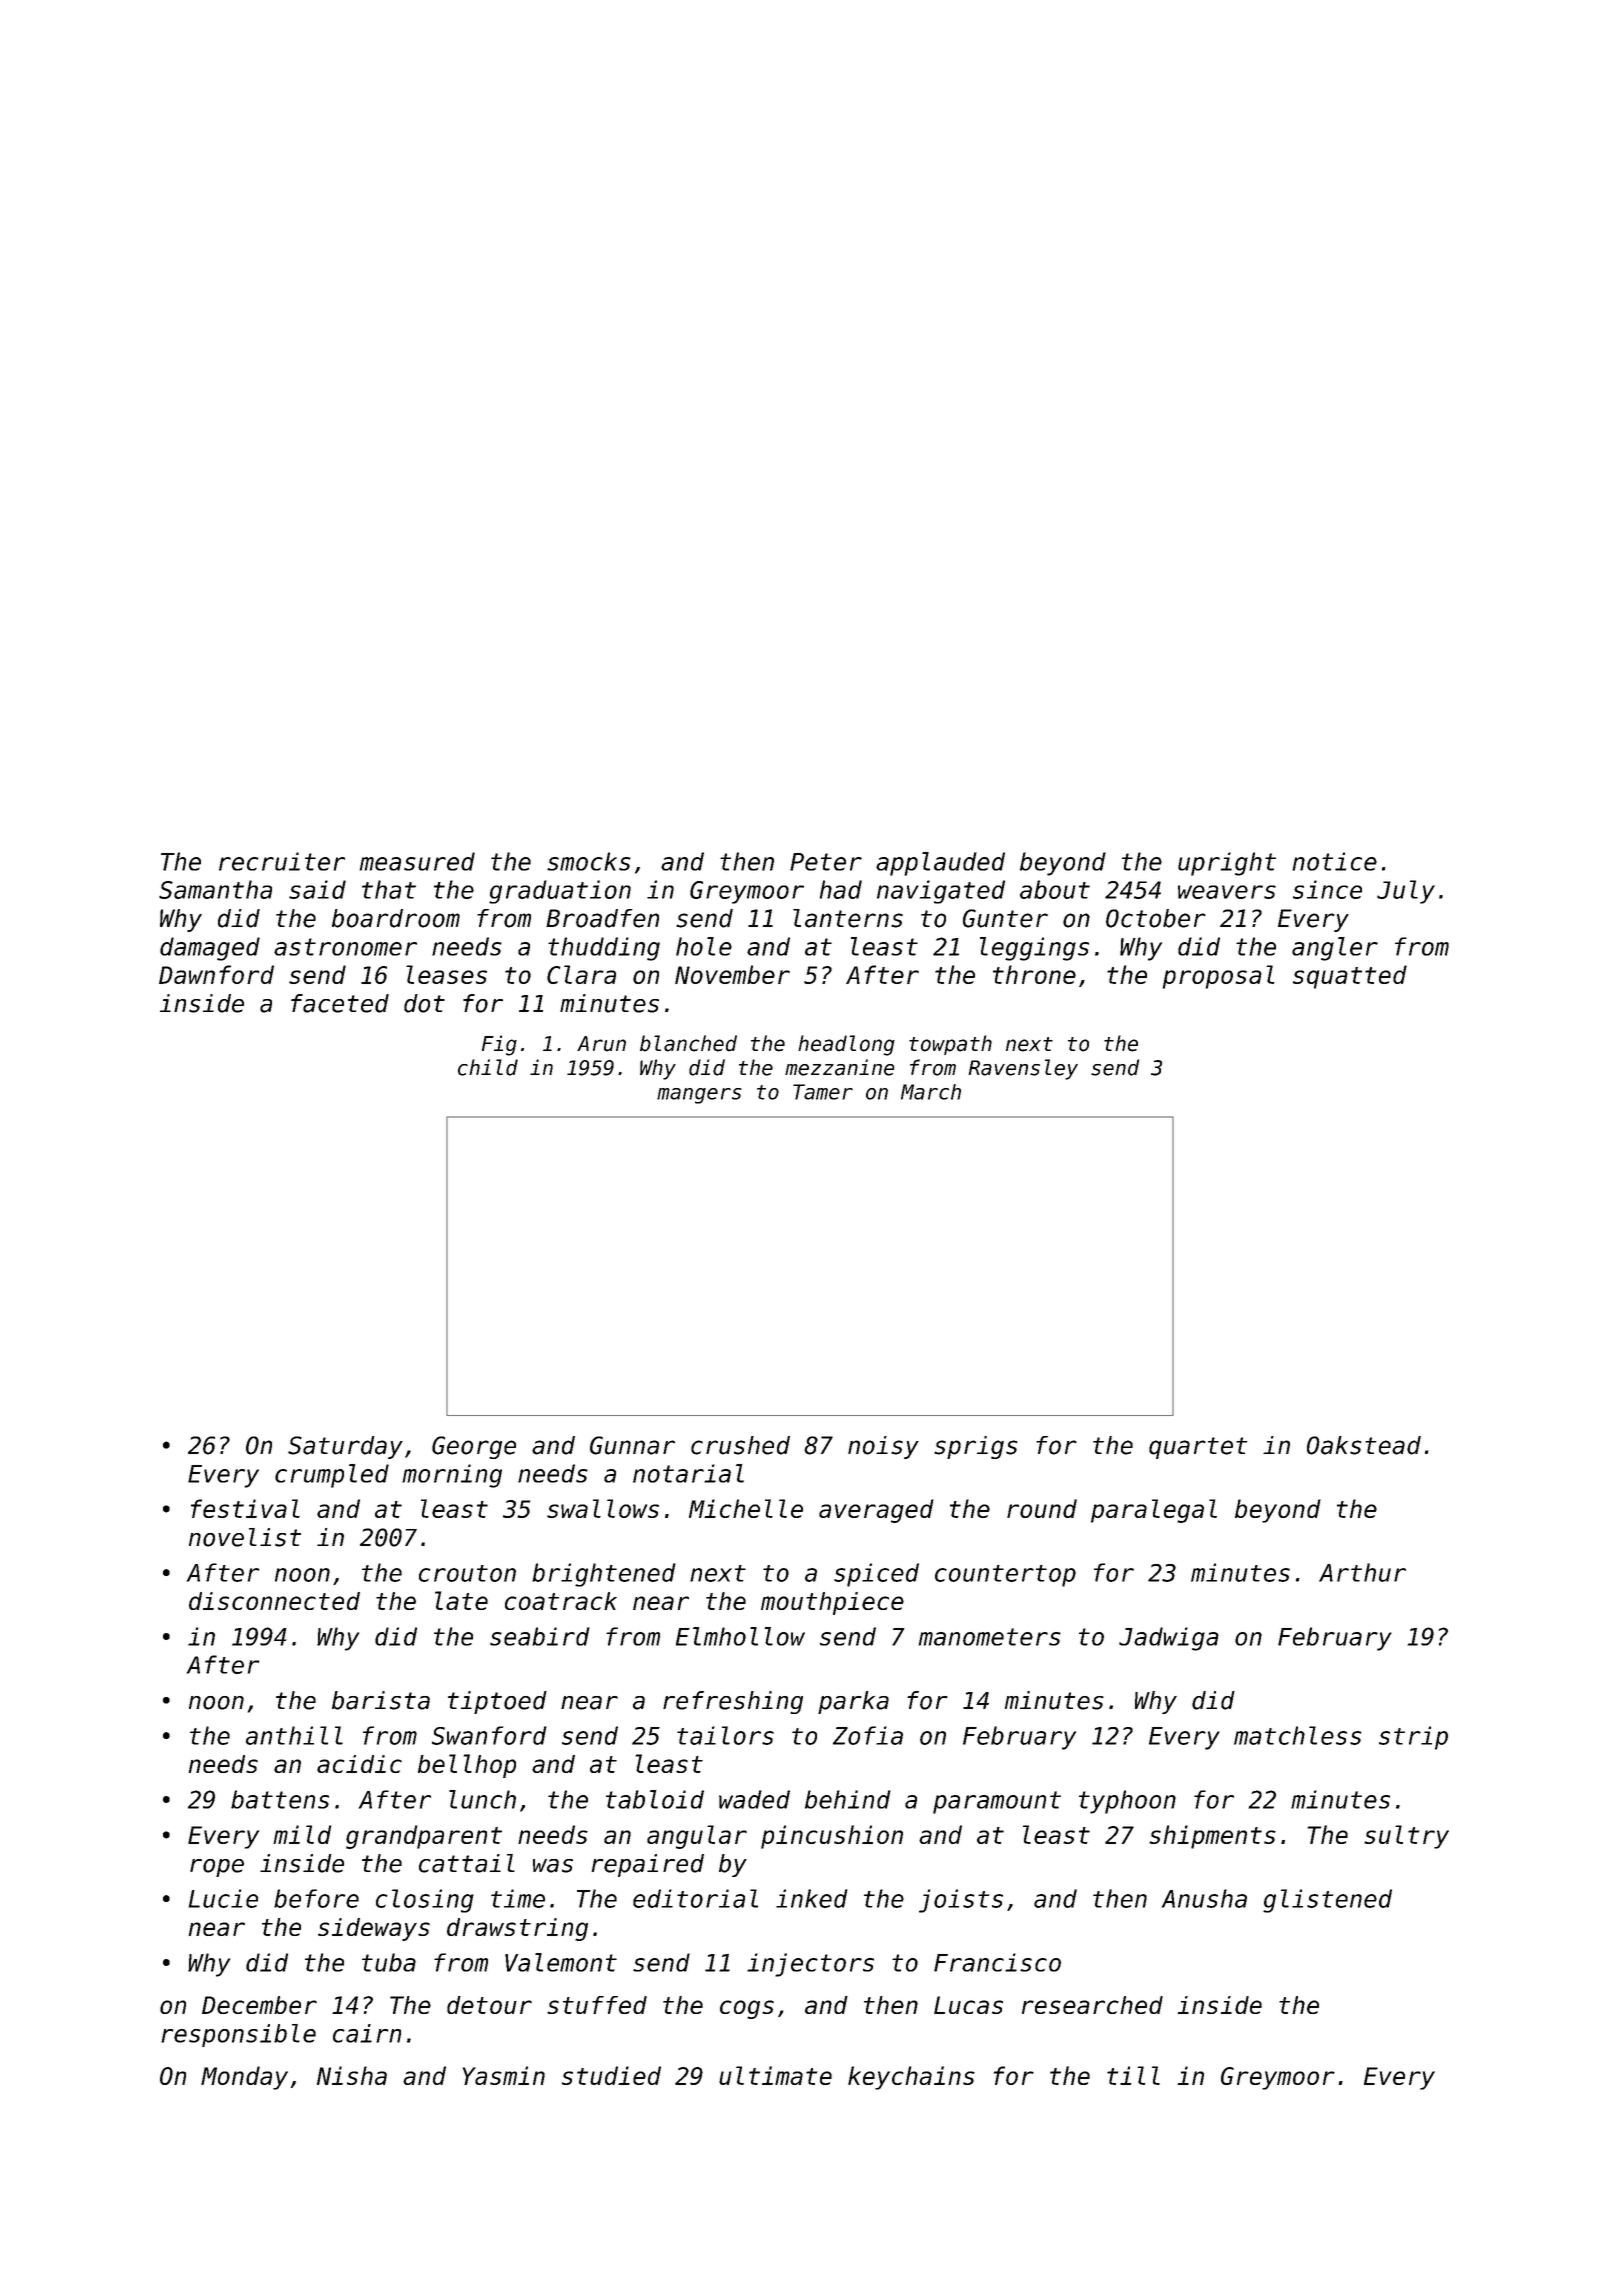 Image resolution: width=1620 pixels, height=2292 pixels. I want to click on proposal, so click(1219, 977).
